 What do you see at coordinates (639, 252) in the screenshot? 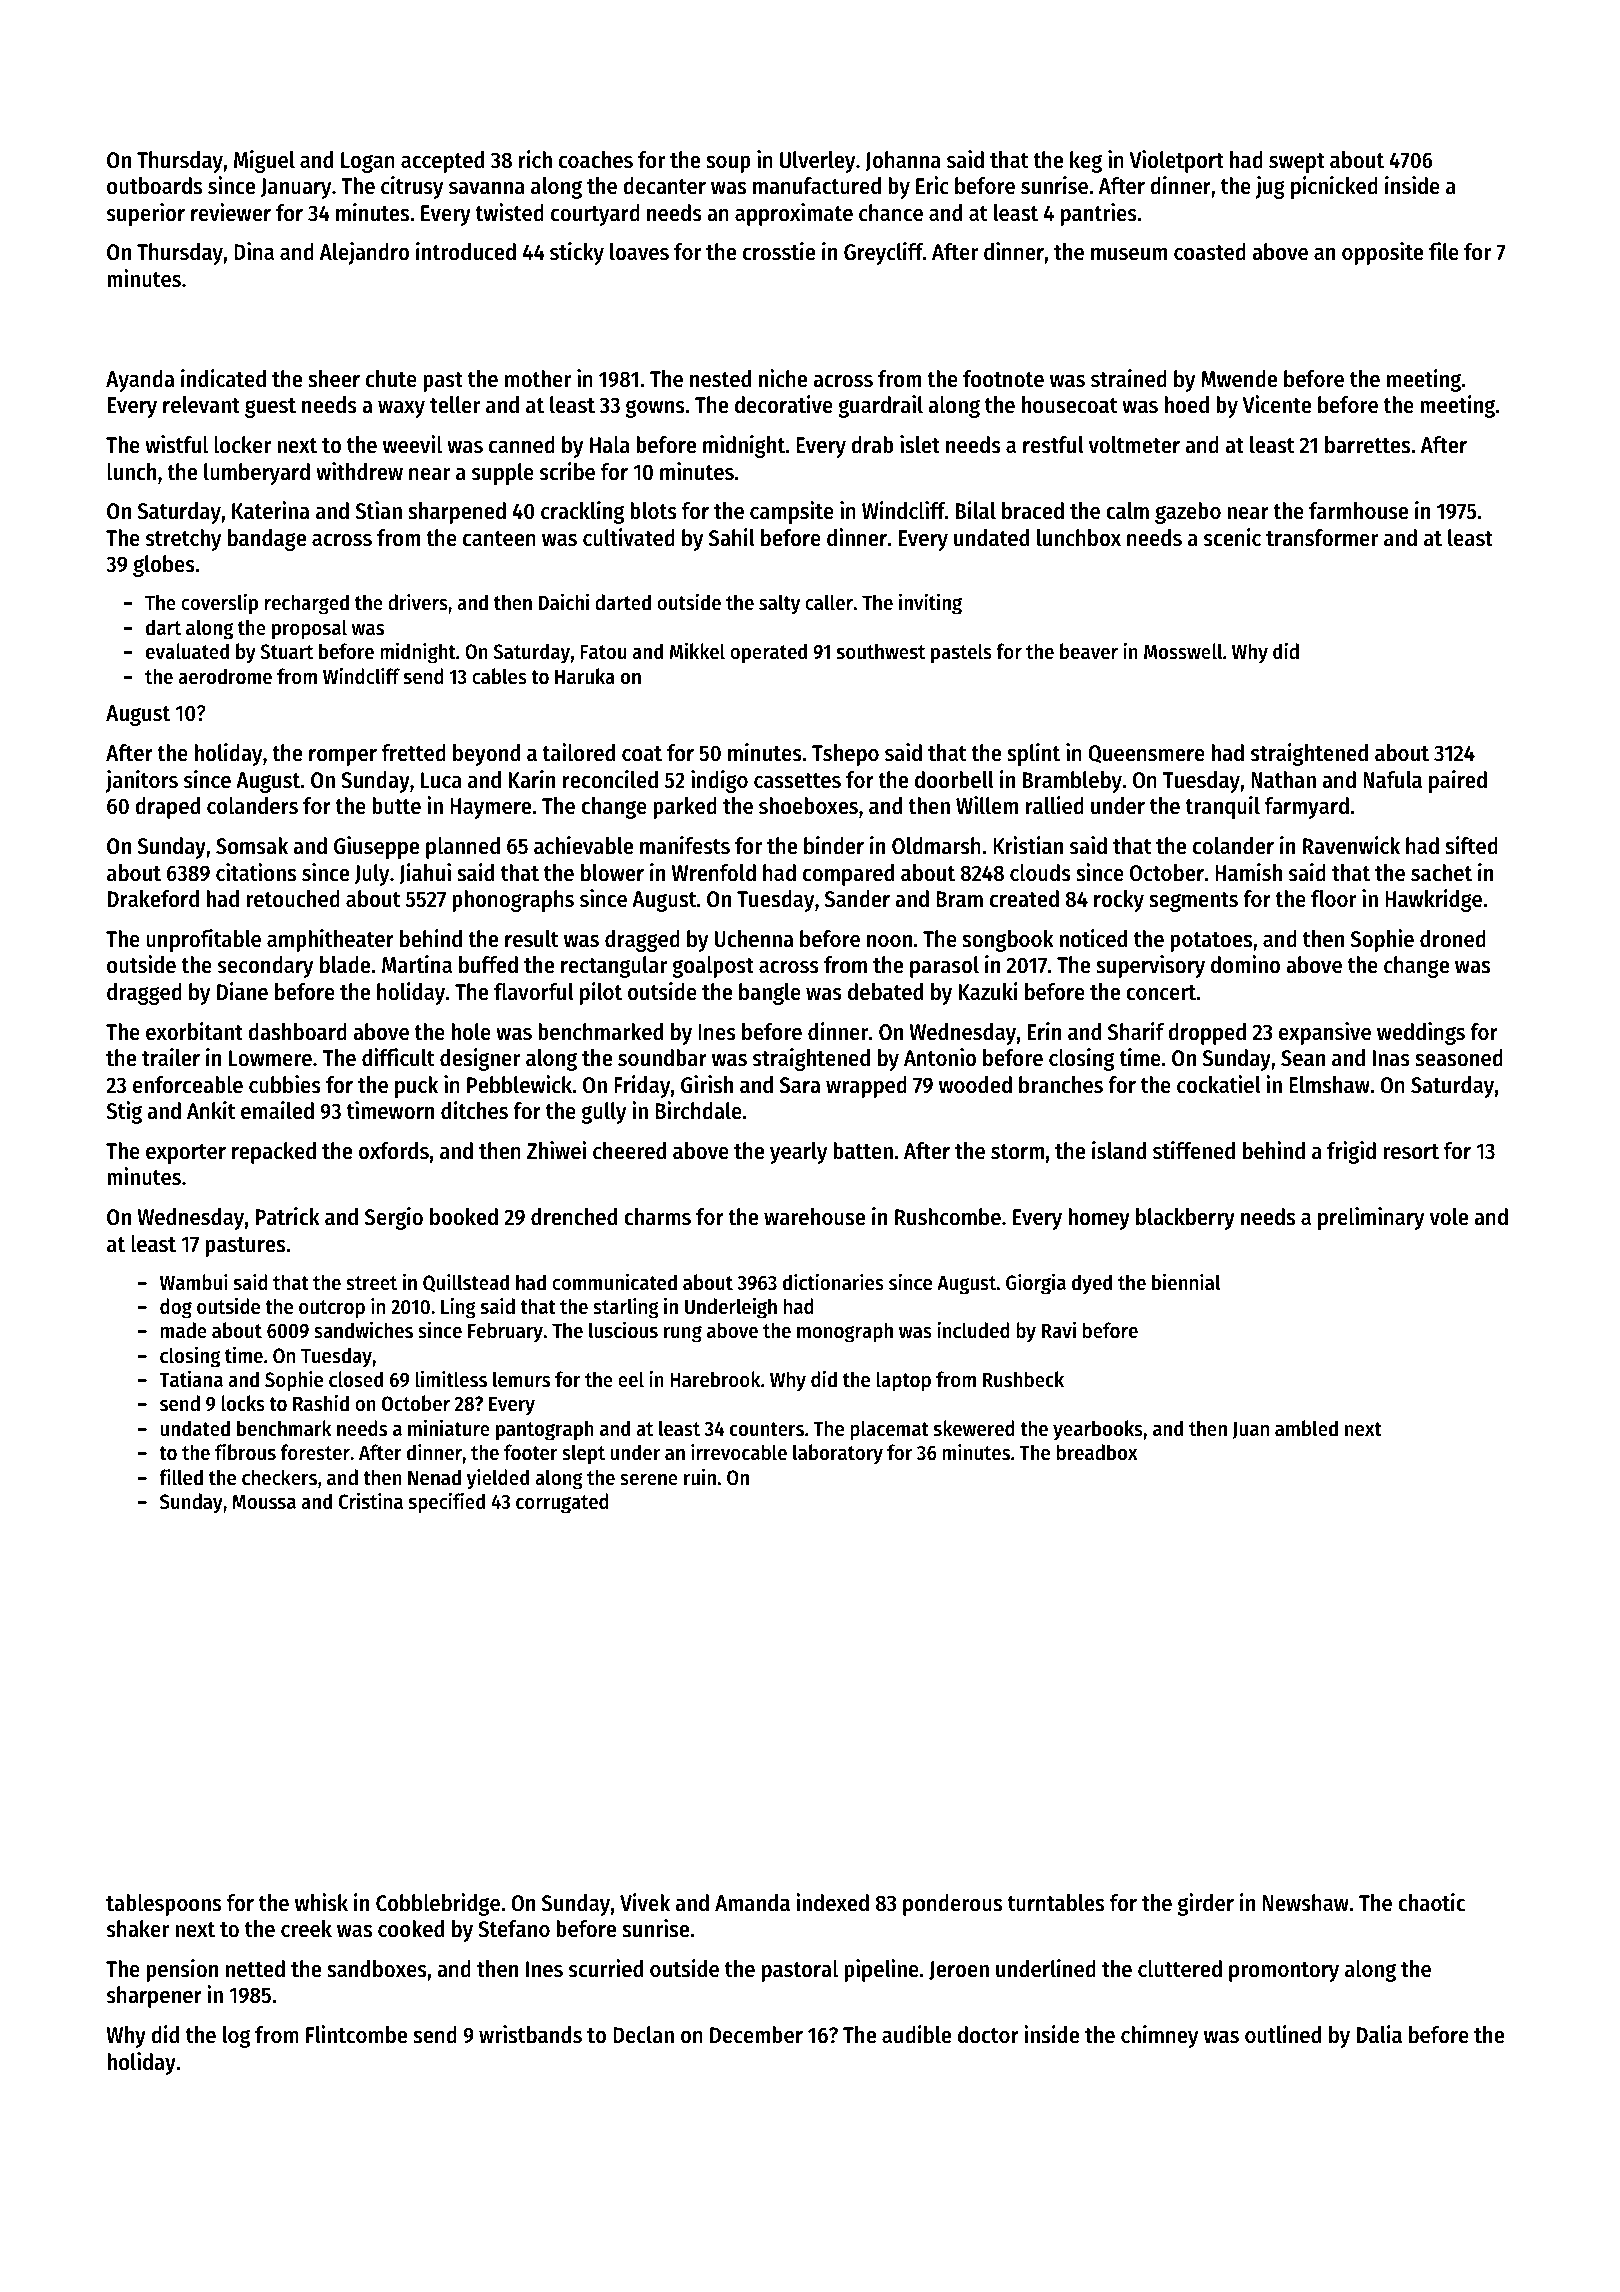
I see `loaves` at bounding box center [639, 252].
